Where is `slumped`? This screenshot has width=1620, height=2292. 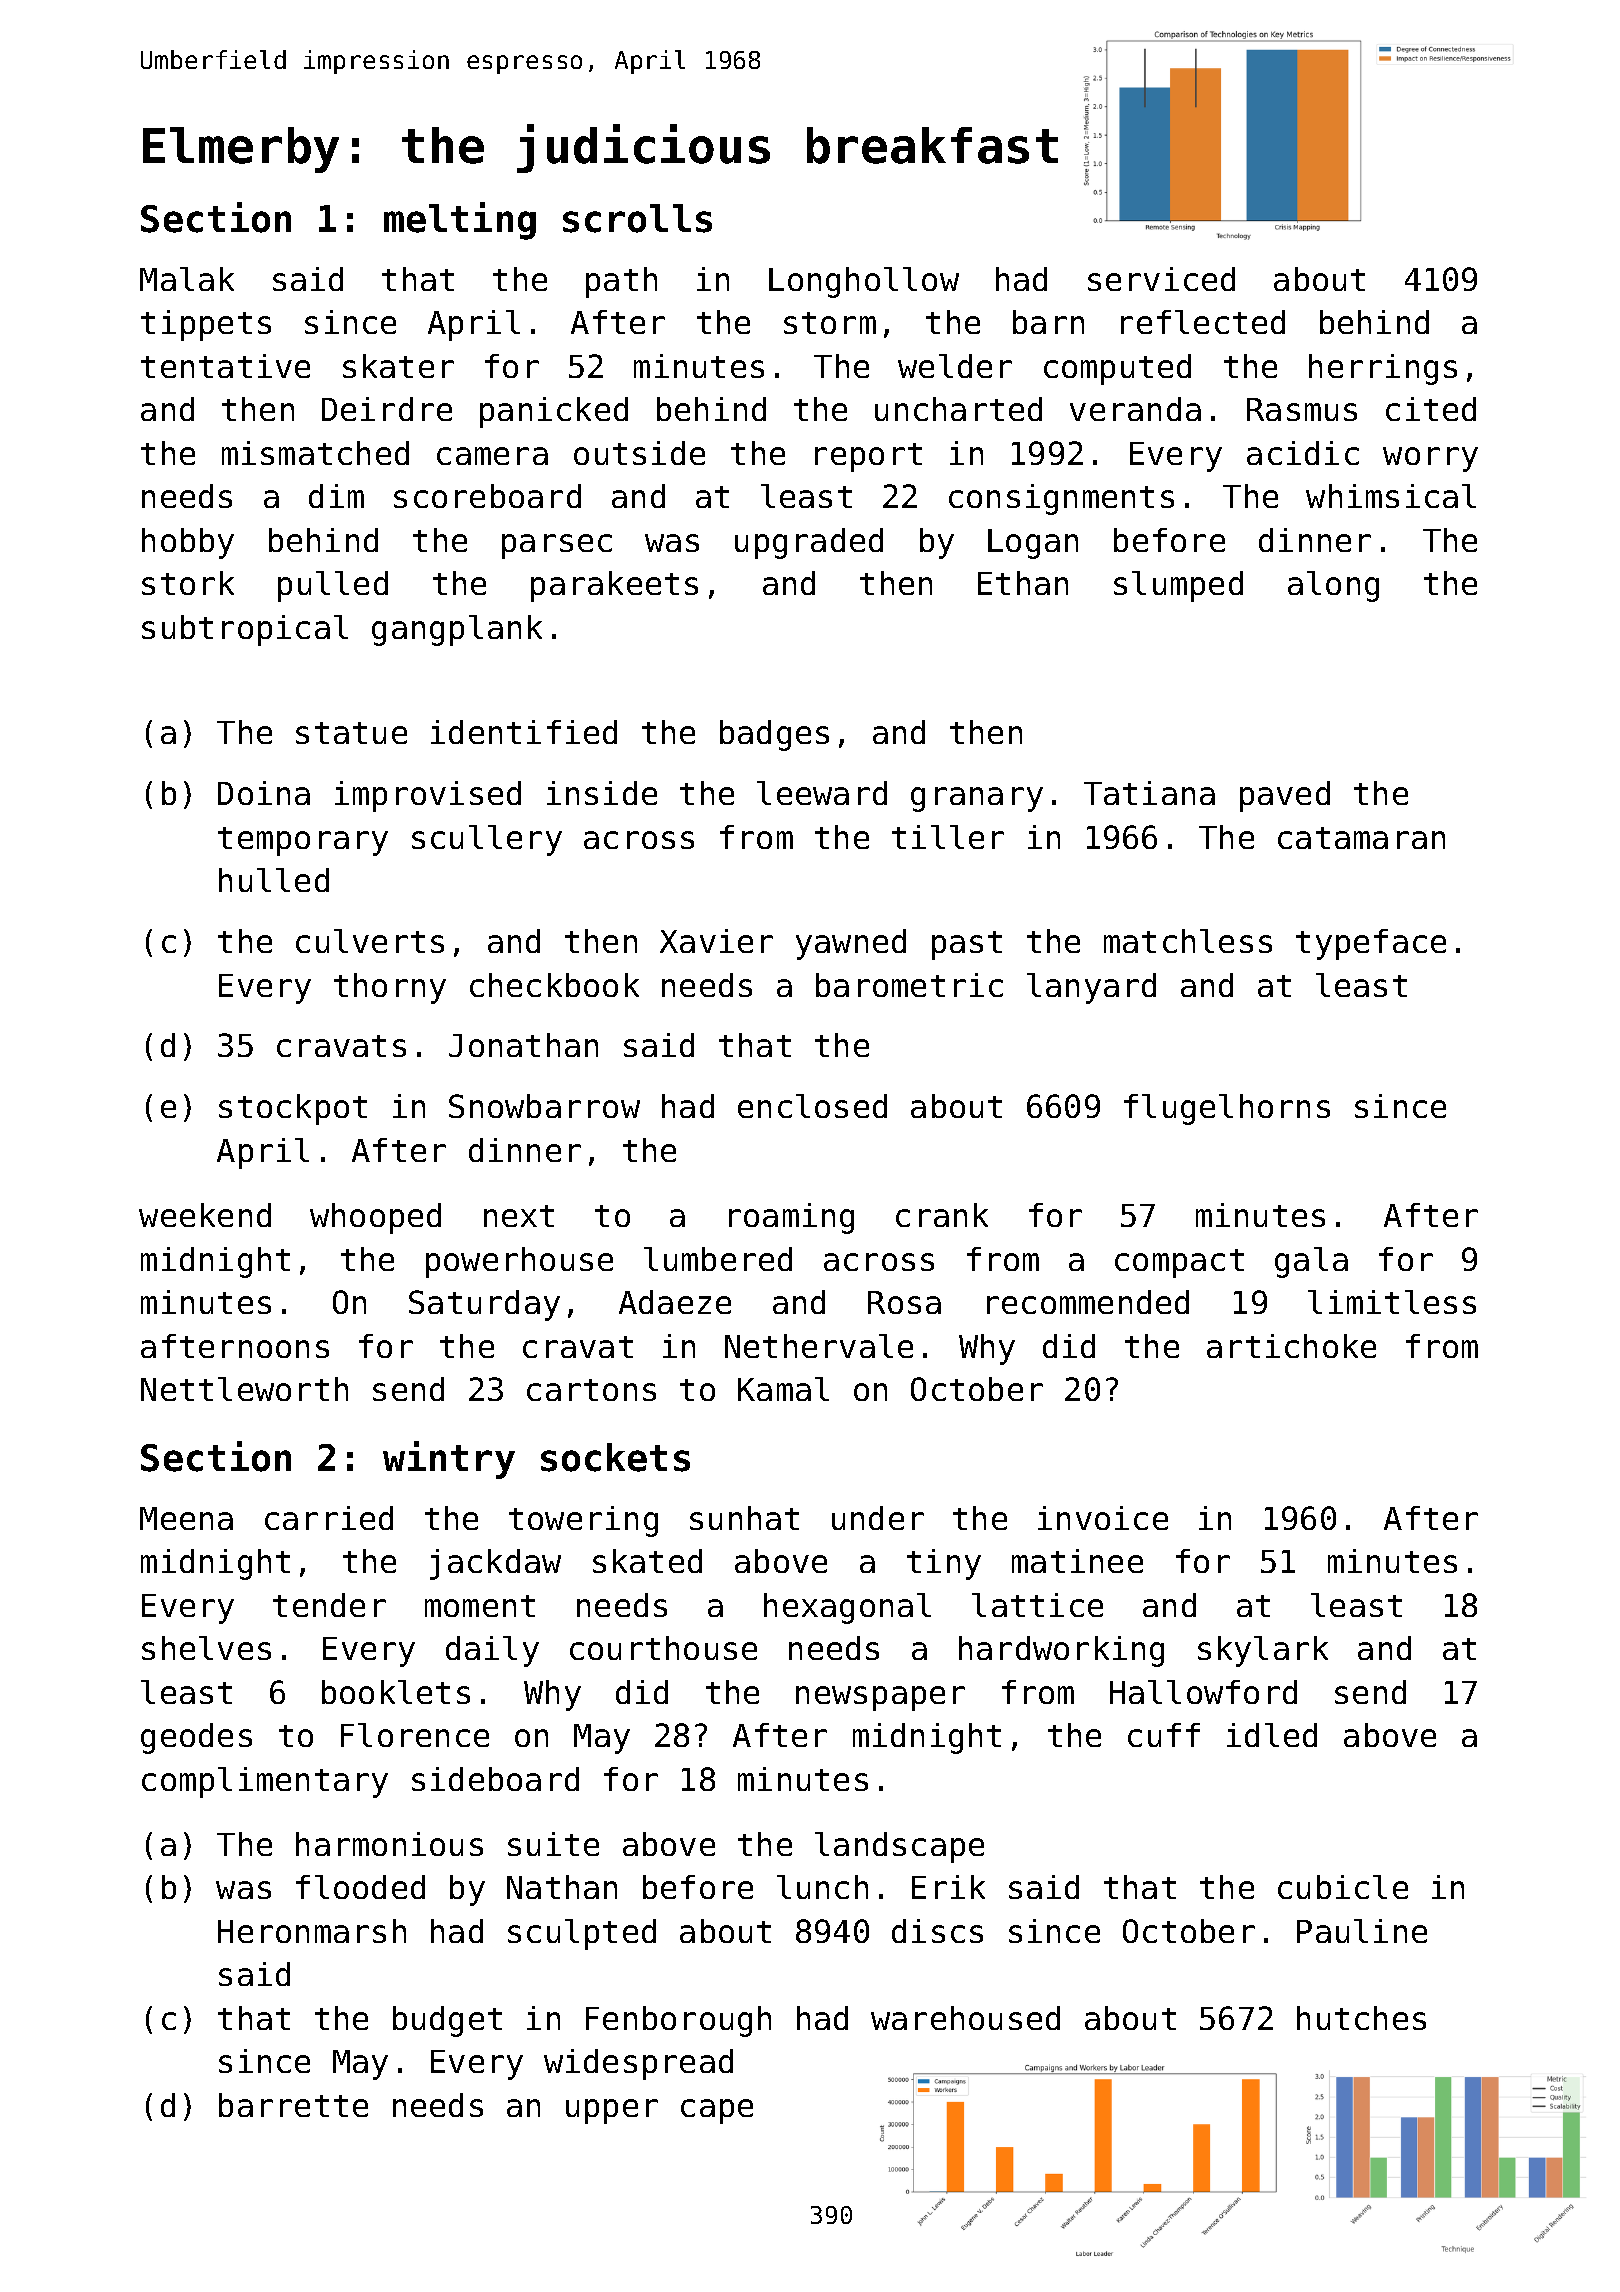
slumped is located at coordinates (1178, 586).
